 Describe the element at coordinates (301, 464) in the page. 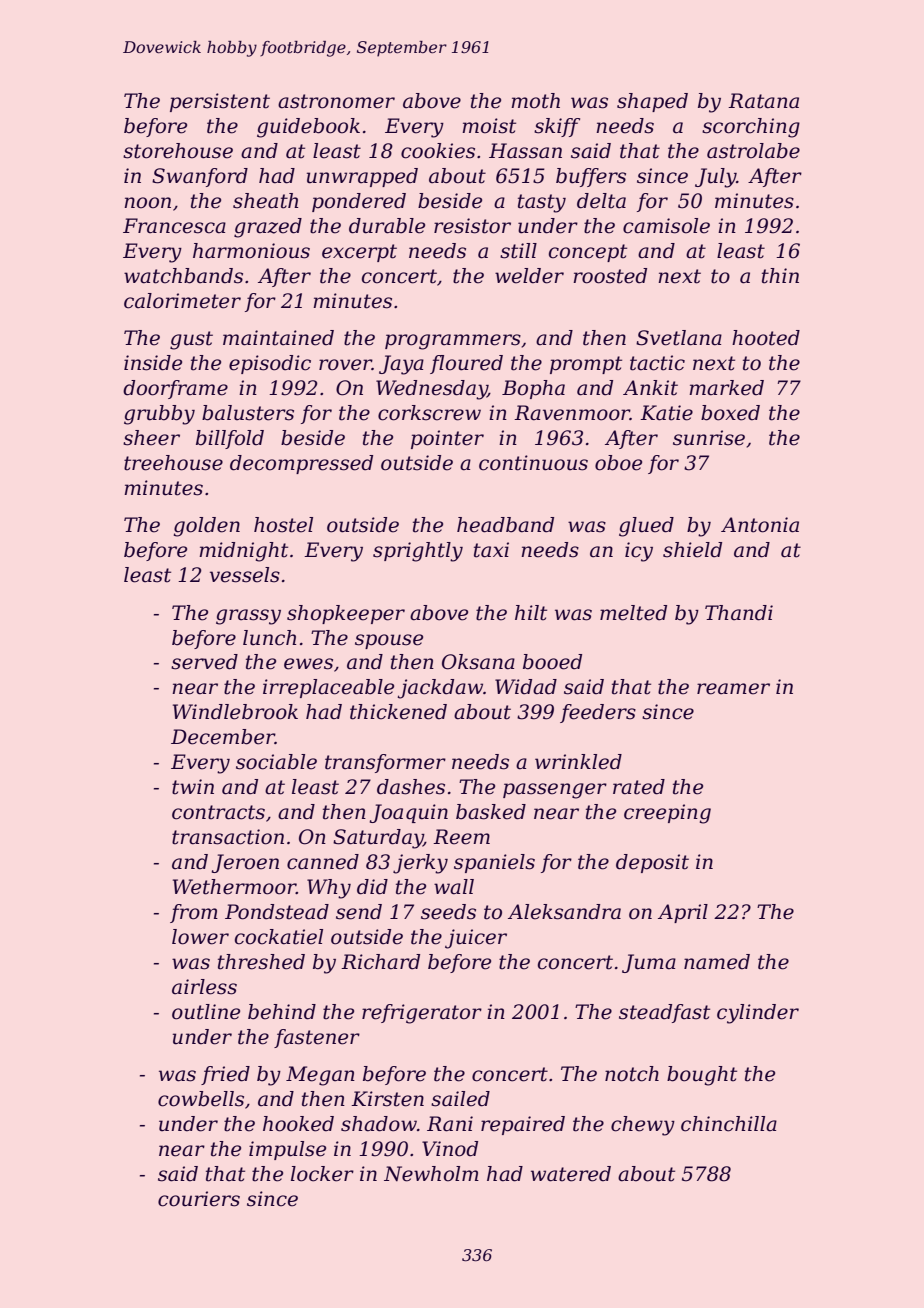

I see `decompressed` at that location.
